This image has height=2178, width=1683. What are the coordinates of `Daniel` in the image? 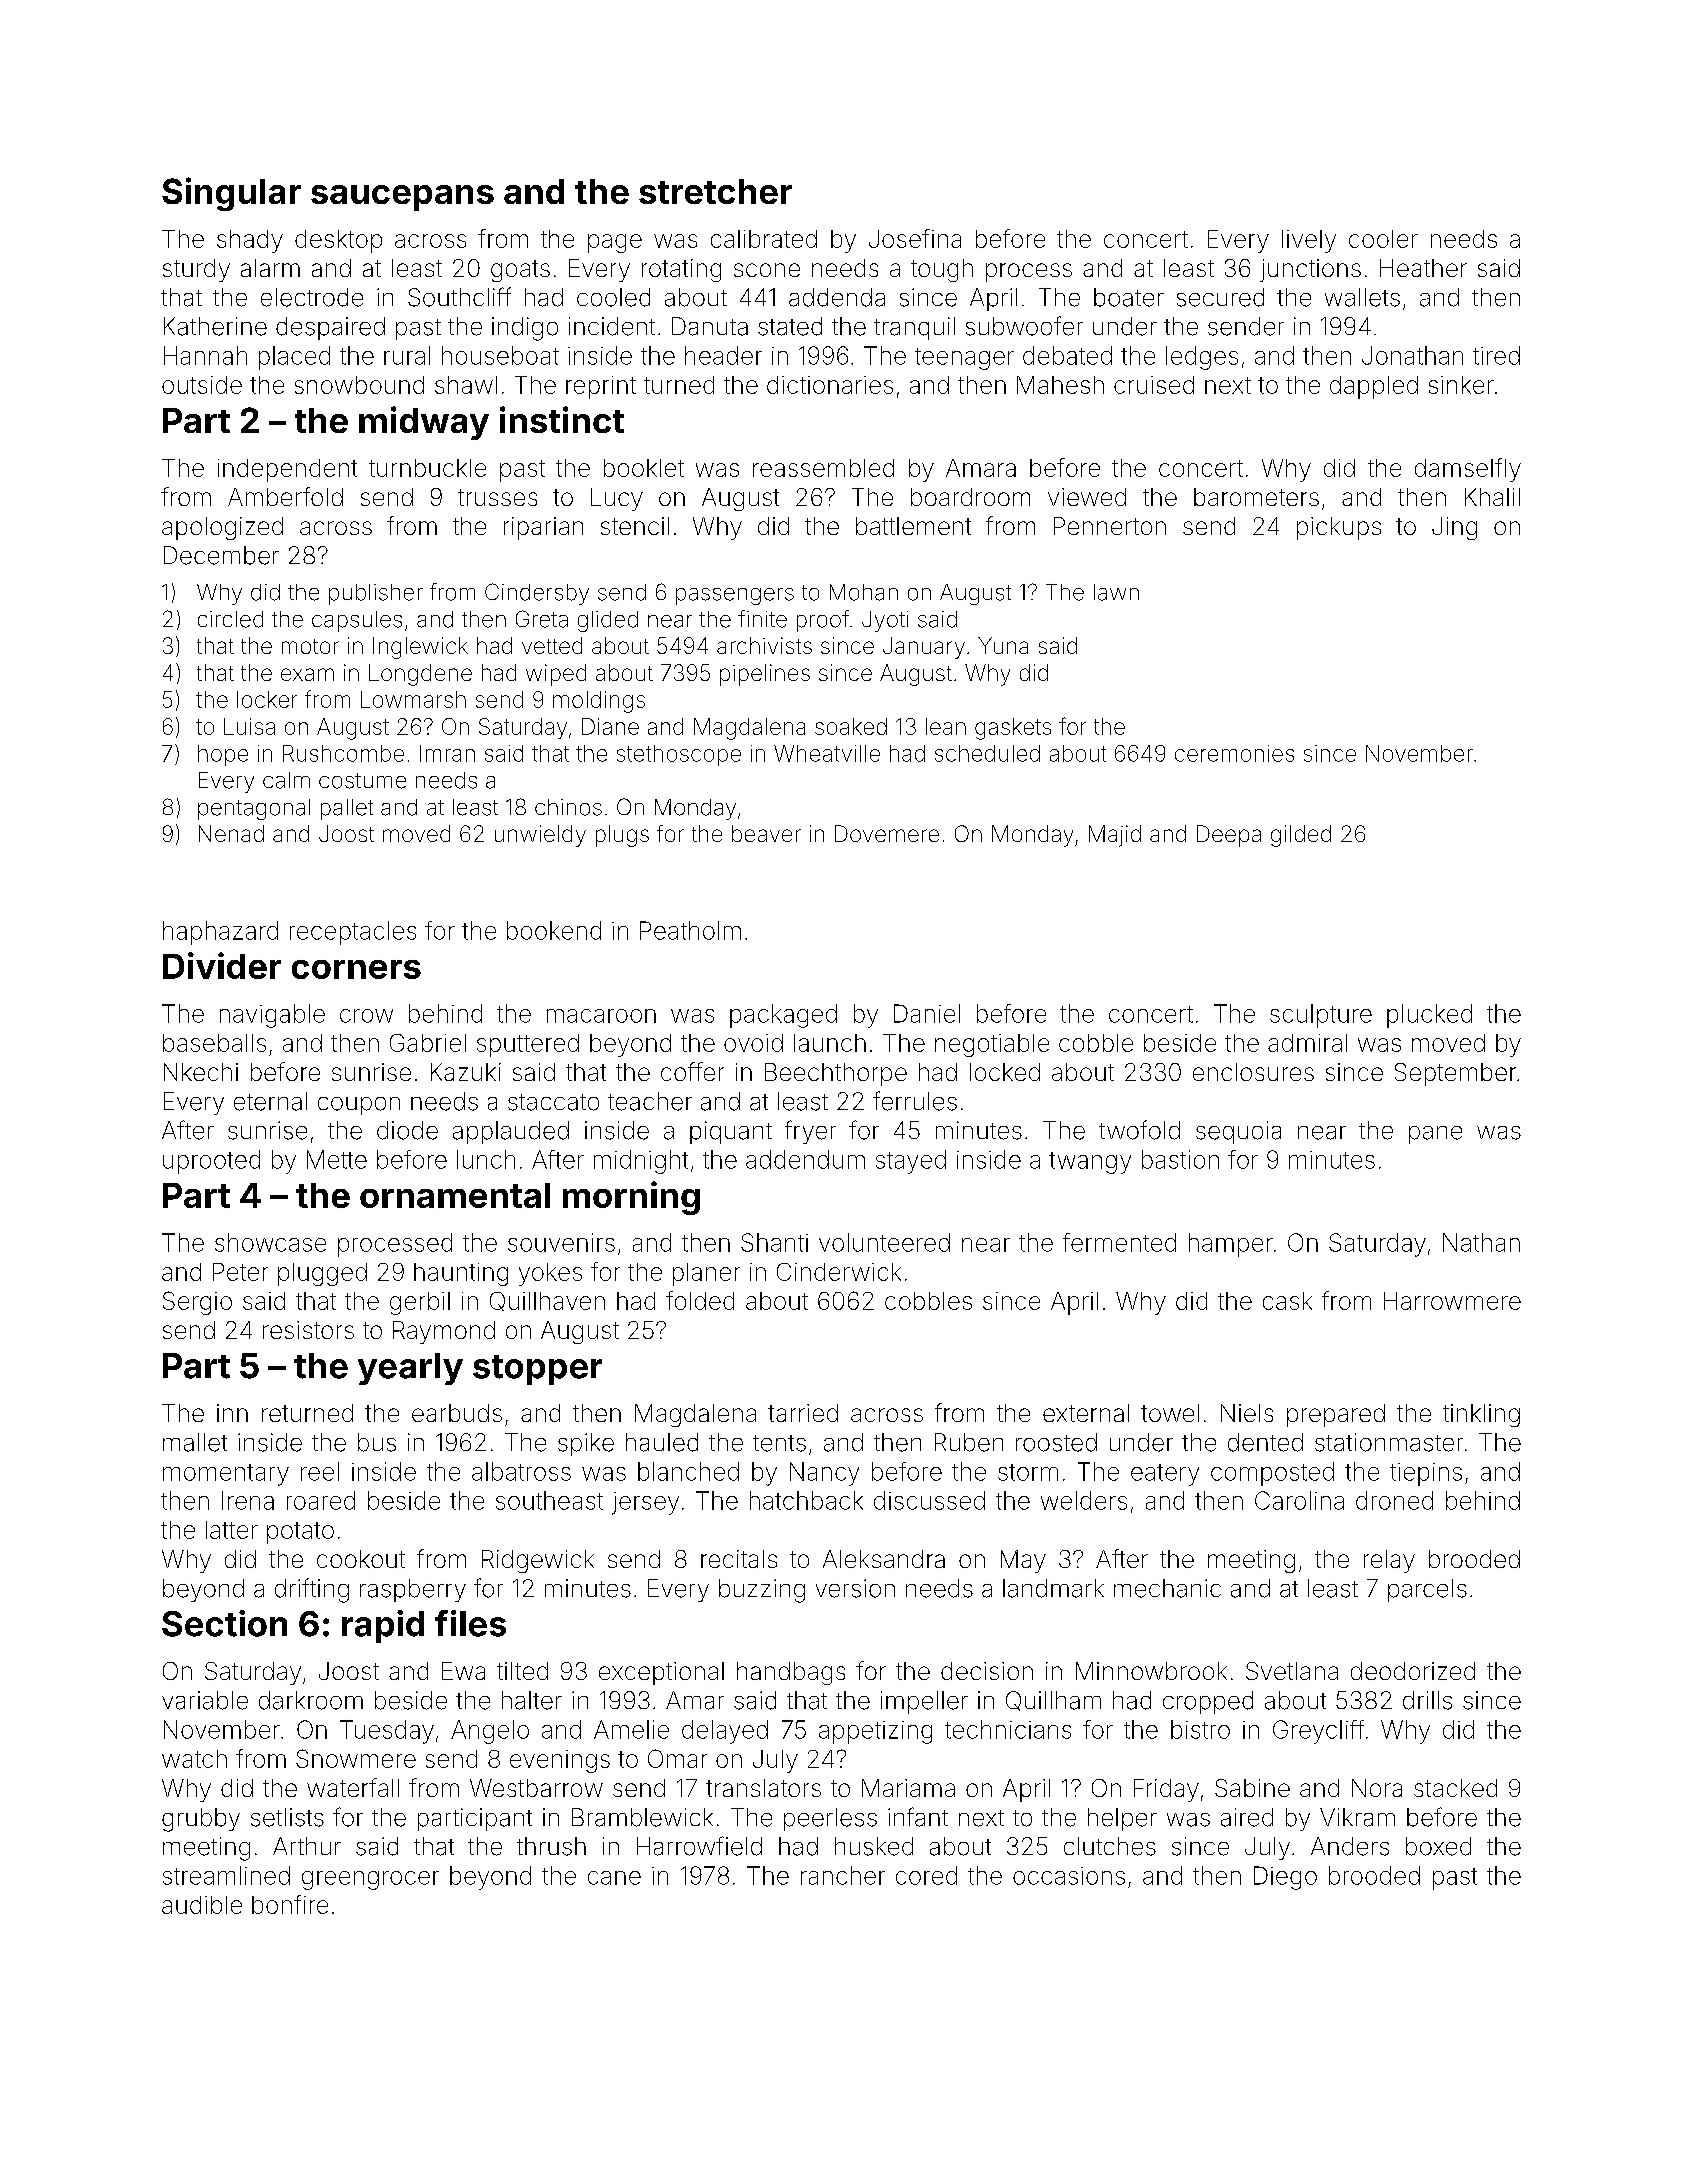 It's located at (927, 1013).
